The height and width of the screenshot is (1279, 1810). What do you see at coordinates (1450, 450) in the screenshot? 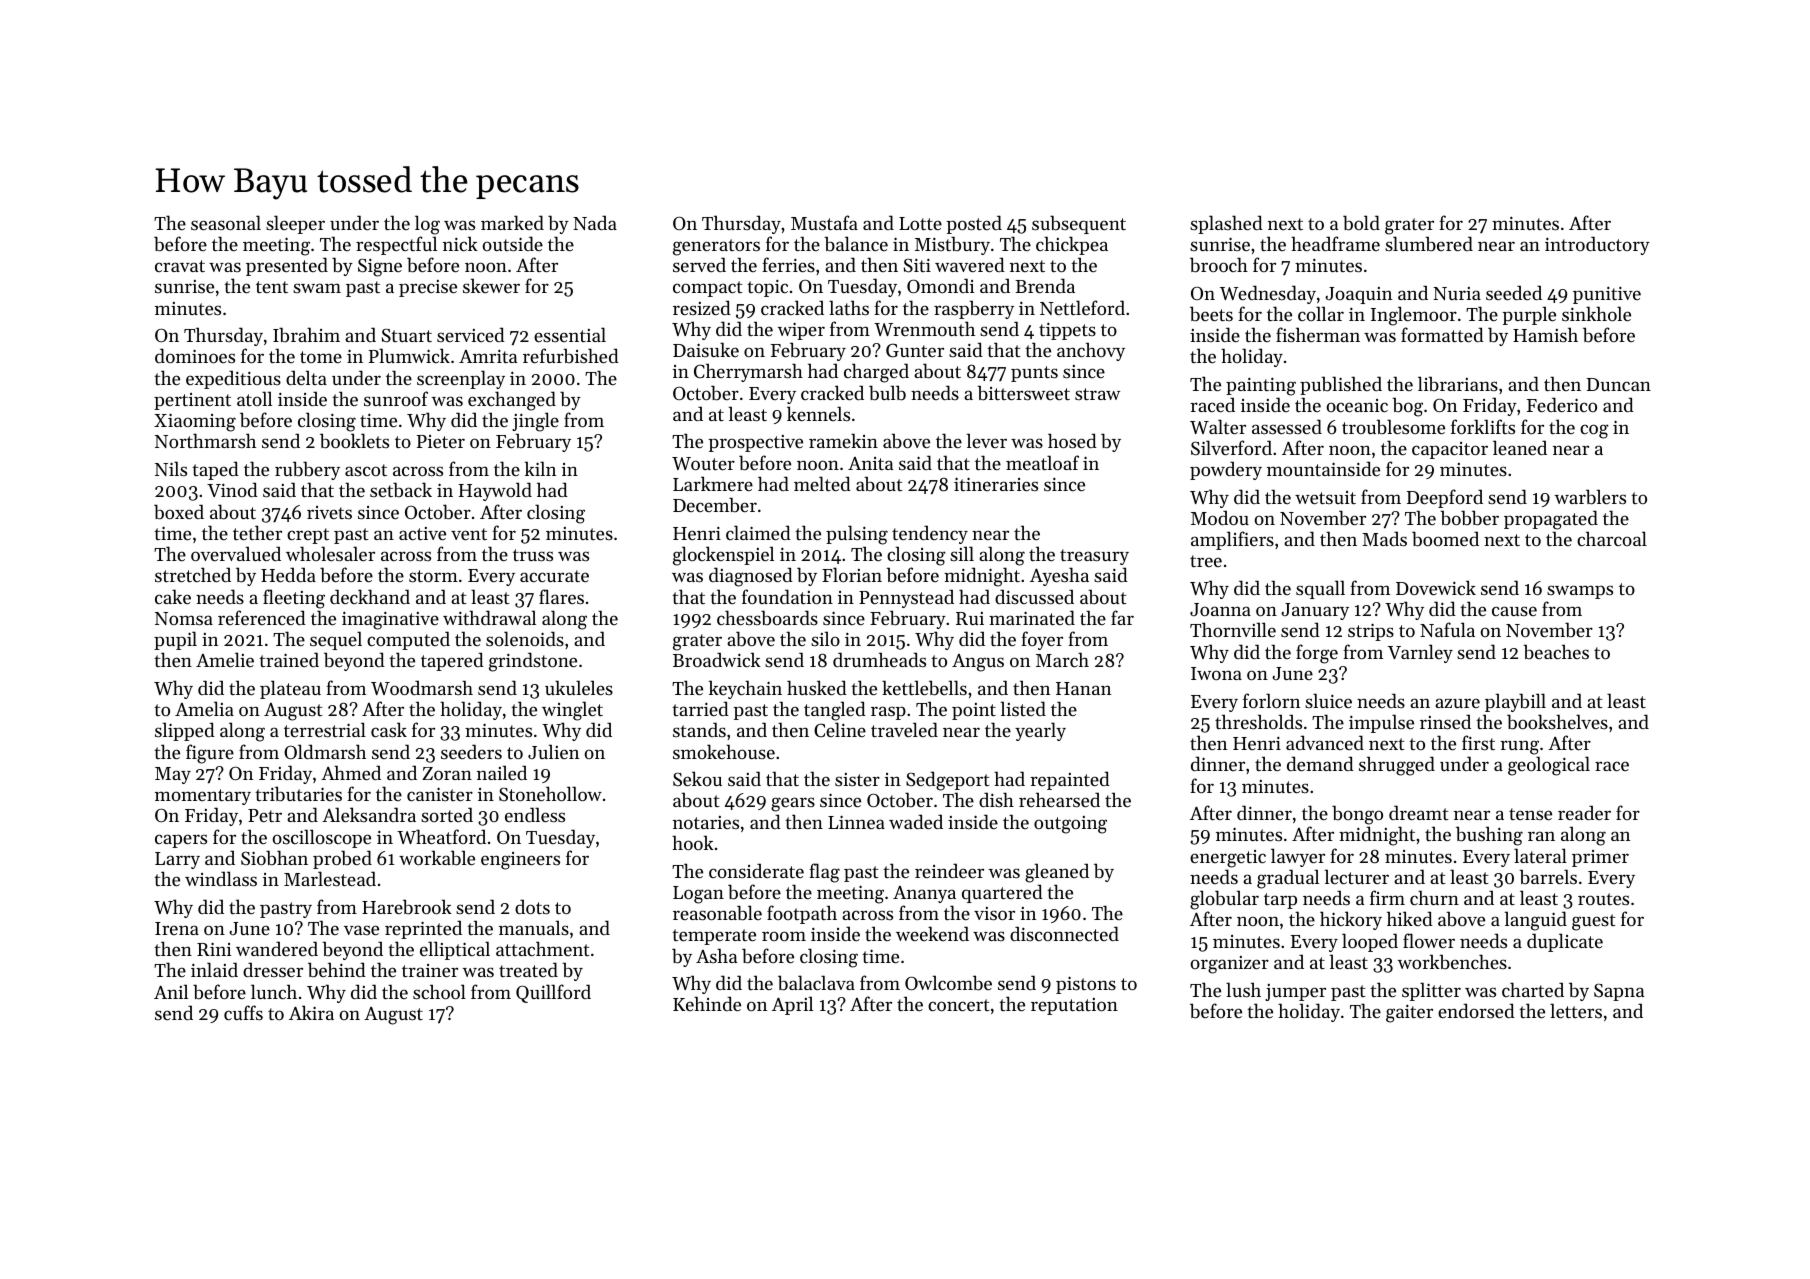
I see `capacitor` at bounding box center [1450, 450].
